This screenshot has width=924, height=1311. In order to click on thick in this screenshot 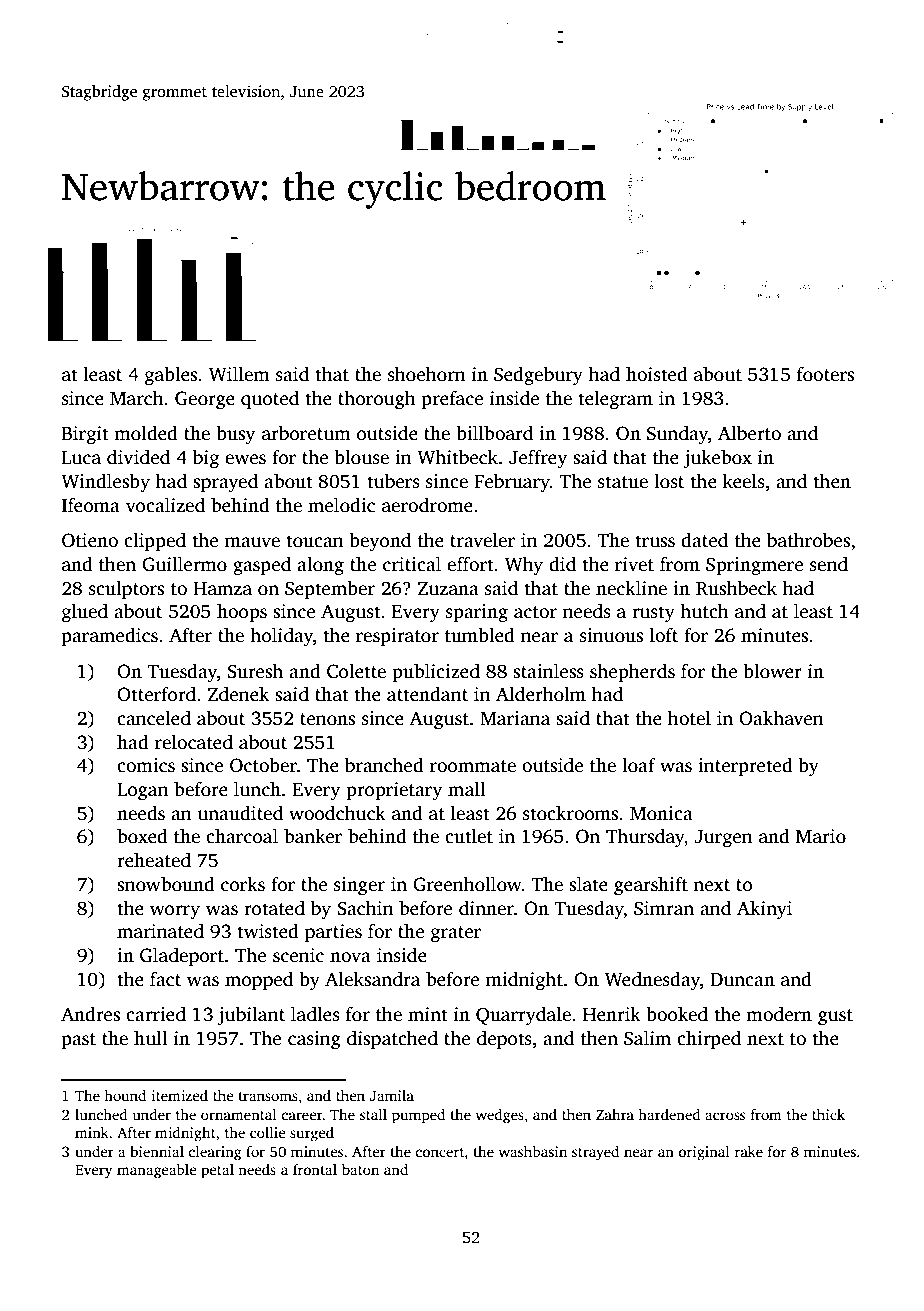, I will do `click(828, 1114)`.
